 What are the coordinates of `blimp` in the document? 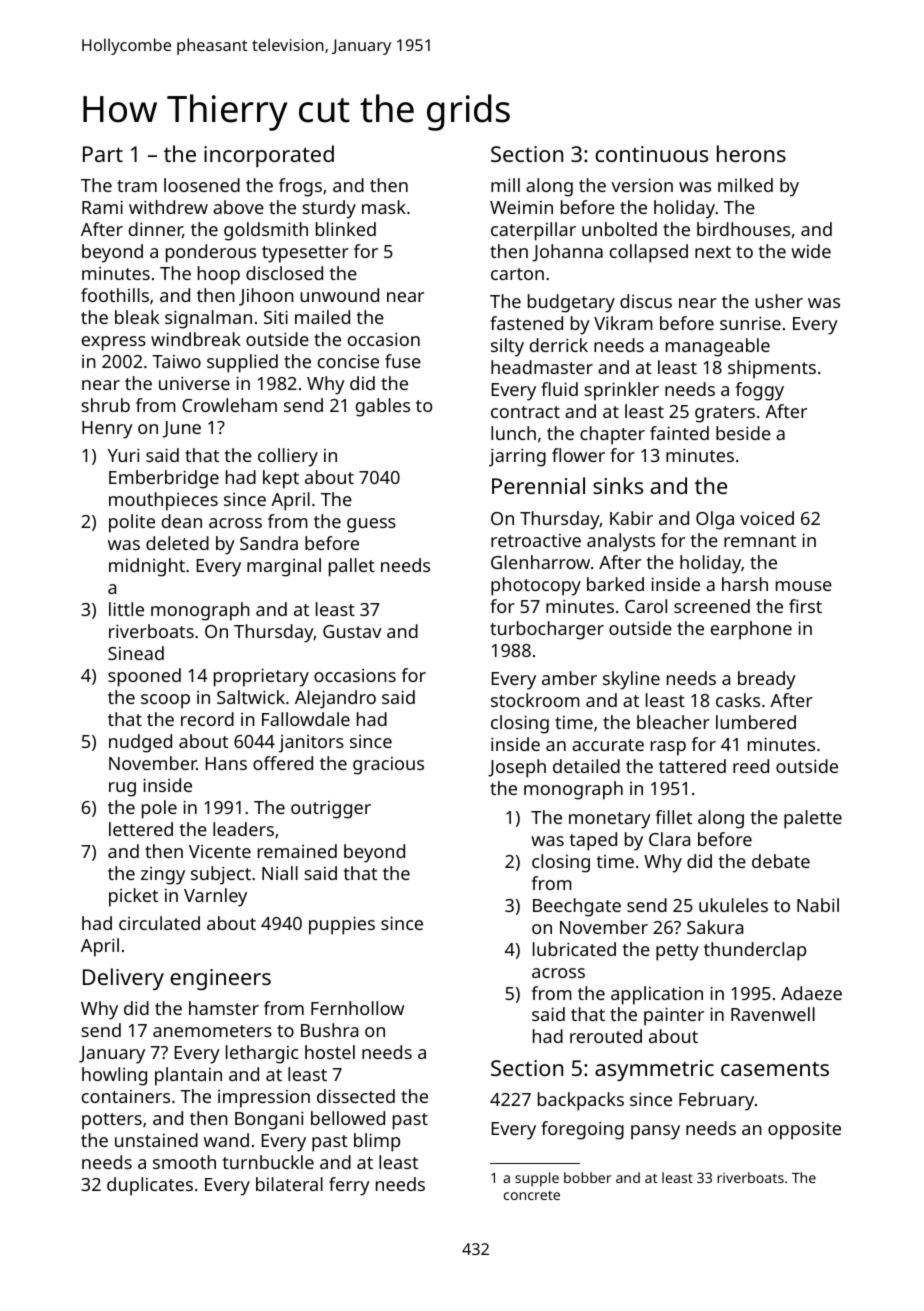 It's located at (377, 1142).
